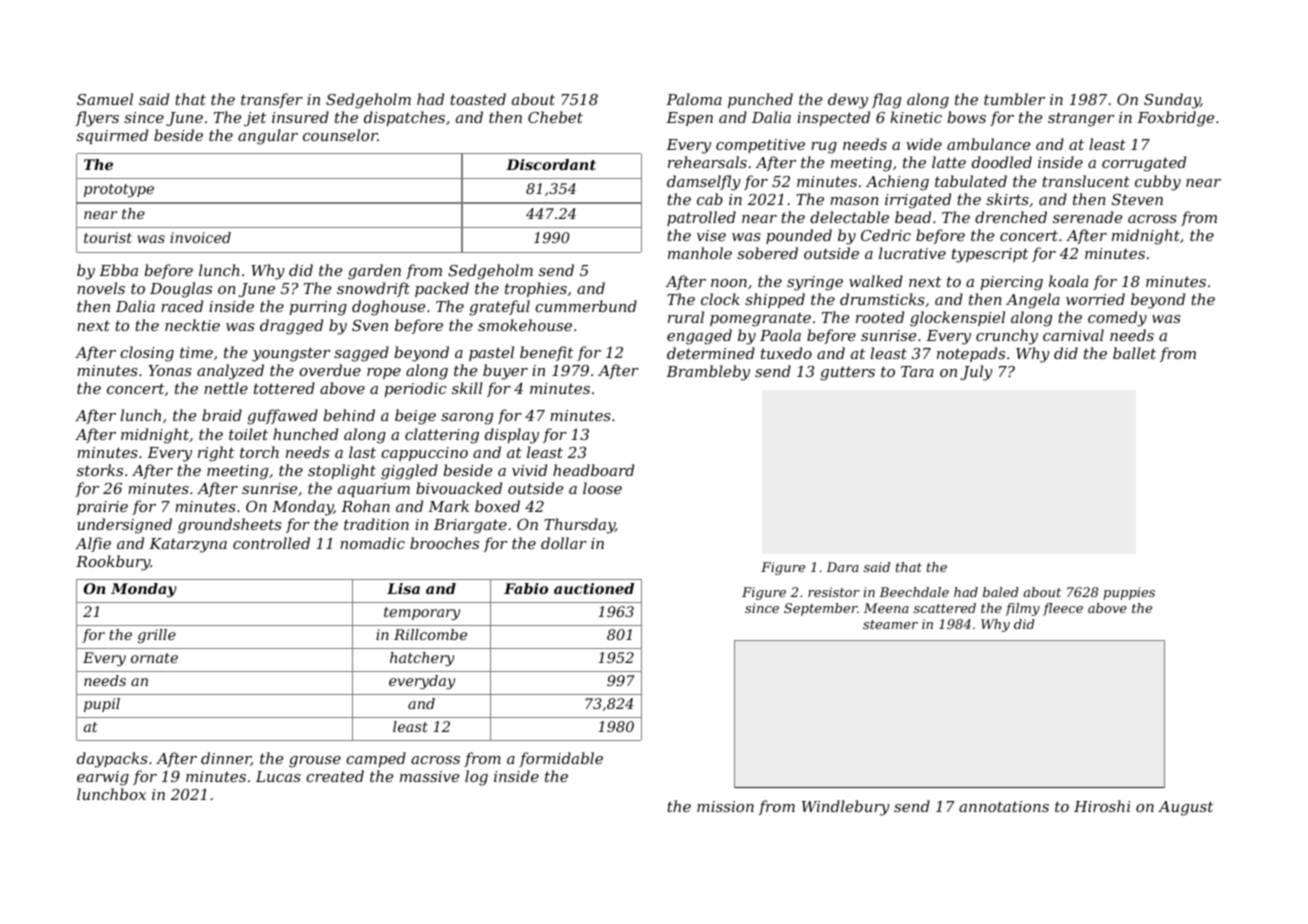 Image resolution: width=1308 pixels, height=924 pixels. What do you see at coordinates (118, 270) in the document?
I see `Ebba` at bounding box center [118, 270].
